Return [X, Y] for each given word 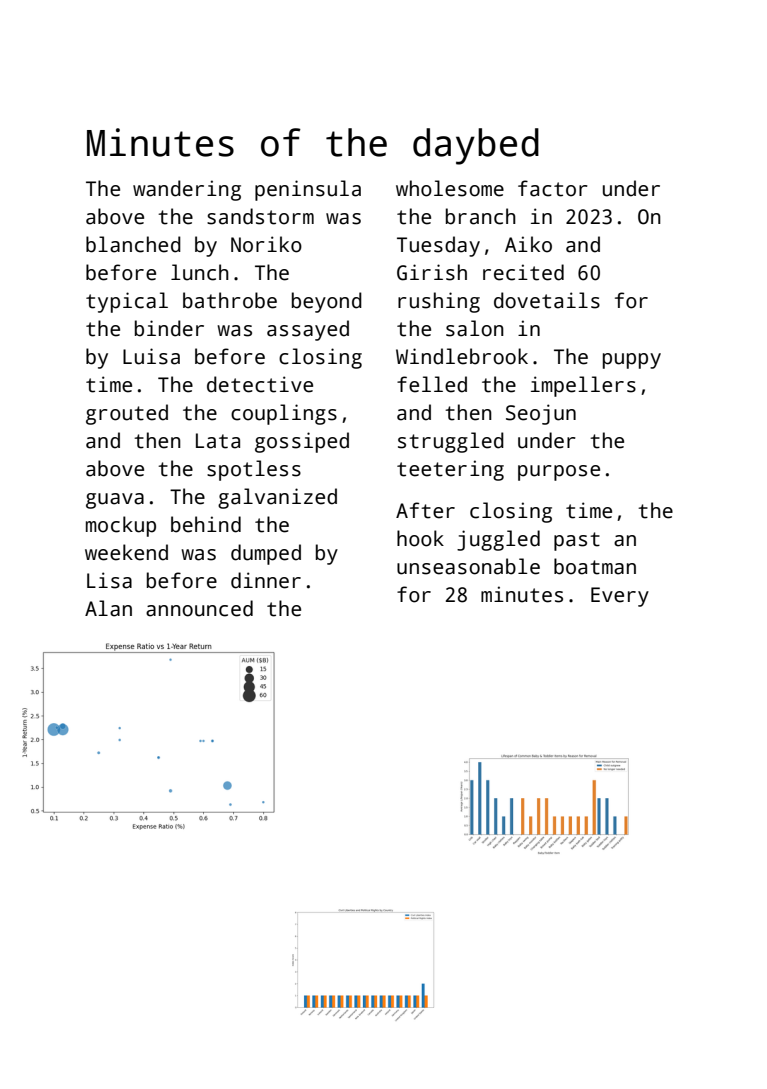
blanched [133, 244]
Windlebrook [462, 356]
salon [475, 328]
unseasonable [468, 566]
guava [115, 501]
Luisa [151, 356]
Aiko [528, 244]
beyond [327, 302]
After [425, 510]
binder [169, 328]
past [577, 541]
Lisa [109, 580]
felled [432, 384]
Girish [432, 272]
